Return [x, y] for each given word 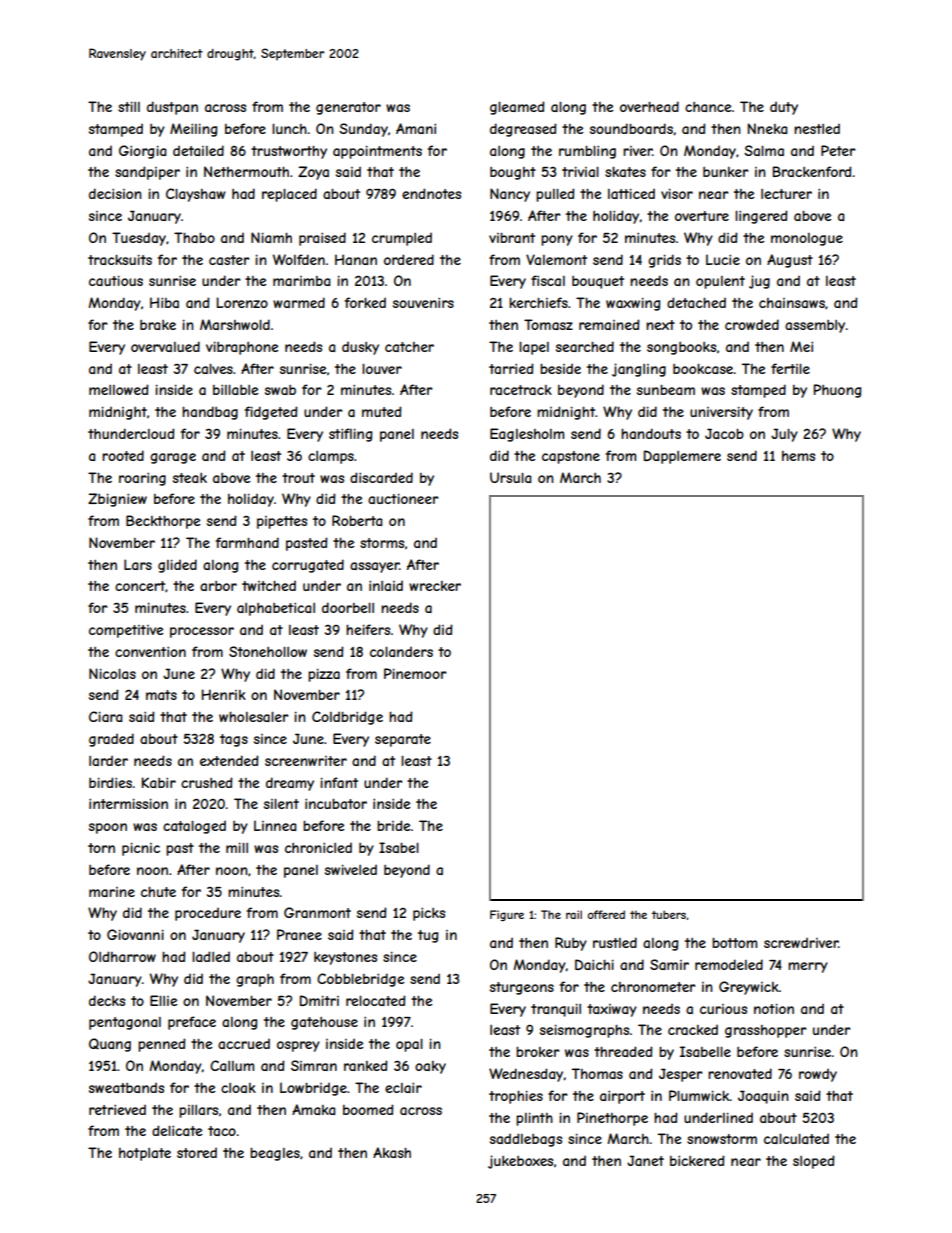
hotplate [145, 1154]
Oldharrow [122, 956]
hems [798, 456]
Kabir [158, 782]
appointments [377, 152]
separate [403, 740]
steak [190, 478]
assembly [815, 326]
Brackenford [811, 171]
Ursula [510, 477]
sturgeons [522, 988]
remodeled [729, 964]
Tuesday [139, 239]
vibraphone [242, 348]
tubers [669, 914]
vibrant [512, 237]
